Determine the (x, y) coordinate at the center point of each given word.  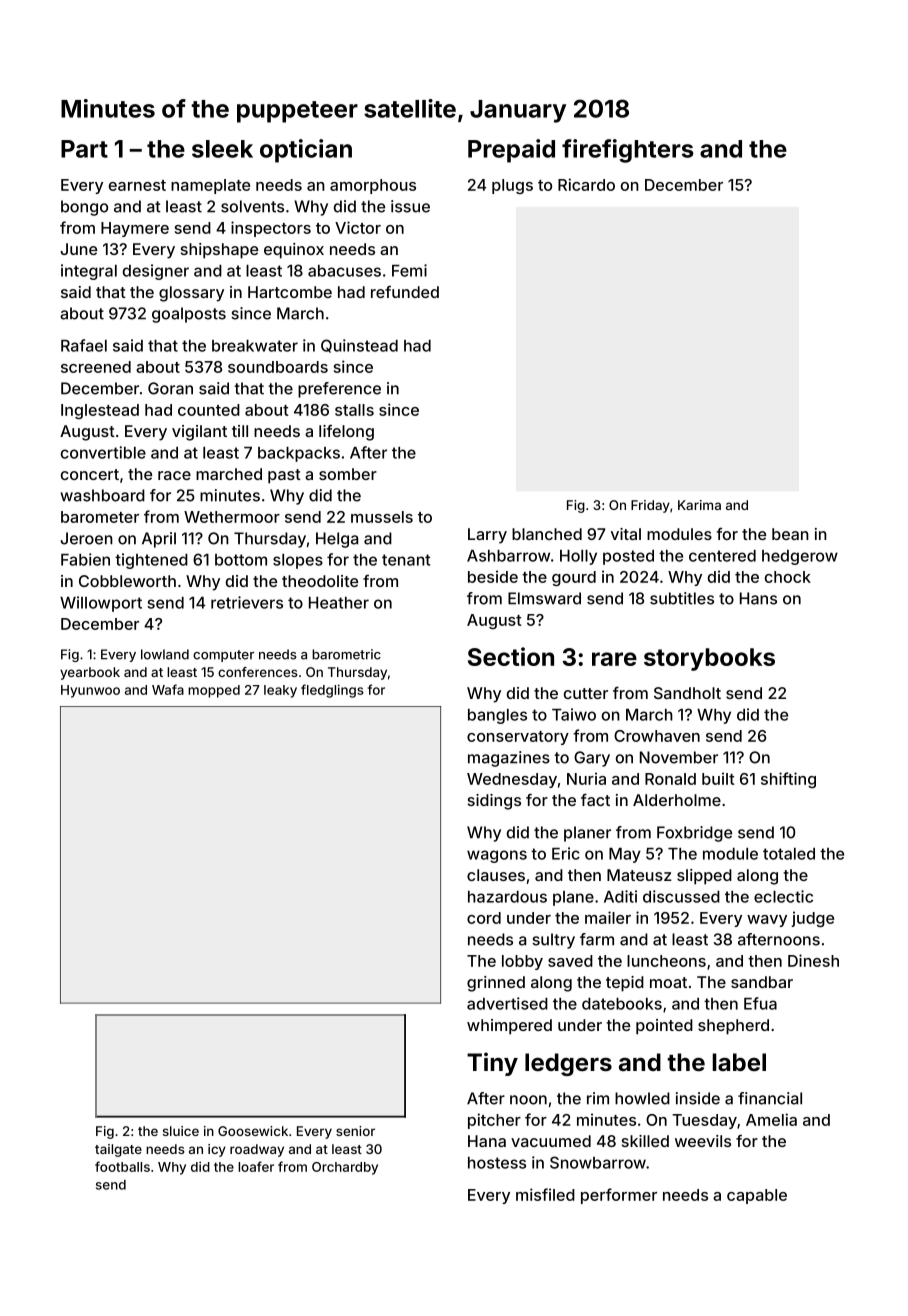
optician (306, 151)
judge (812, 919)
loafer (256, 1166)
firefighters (628, 151)
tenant (406, 560)
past (284, 476)
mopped (214, 691)
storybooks (709, 659)
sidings (494, 802)
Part (84, 149)
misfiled (545, 1194)
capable (757, 1196)
